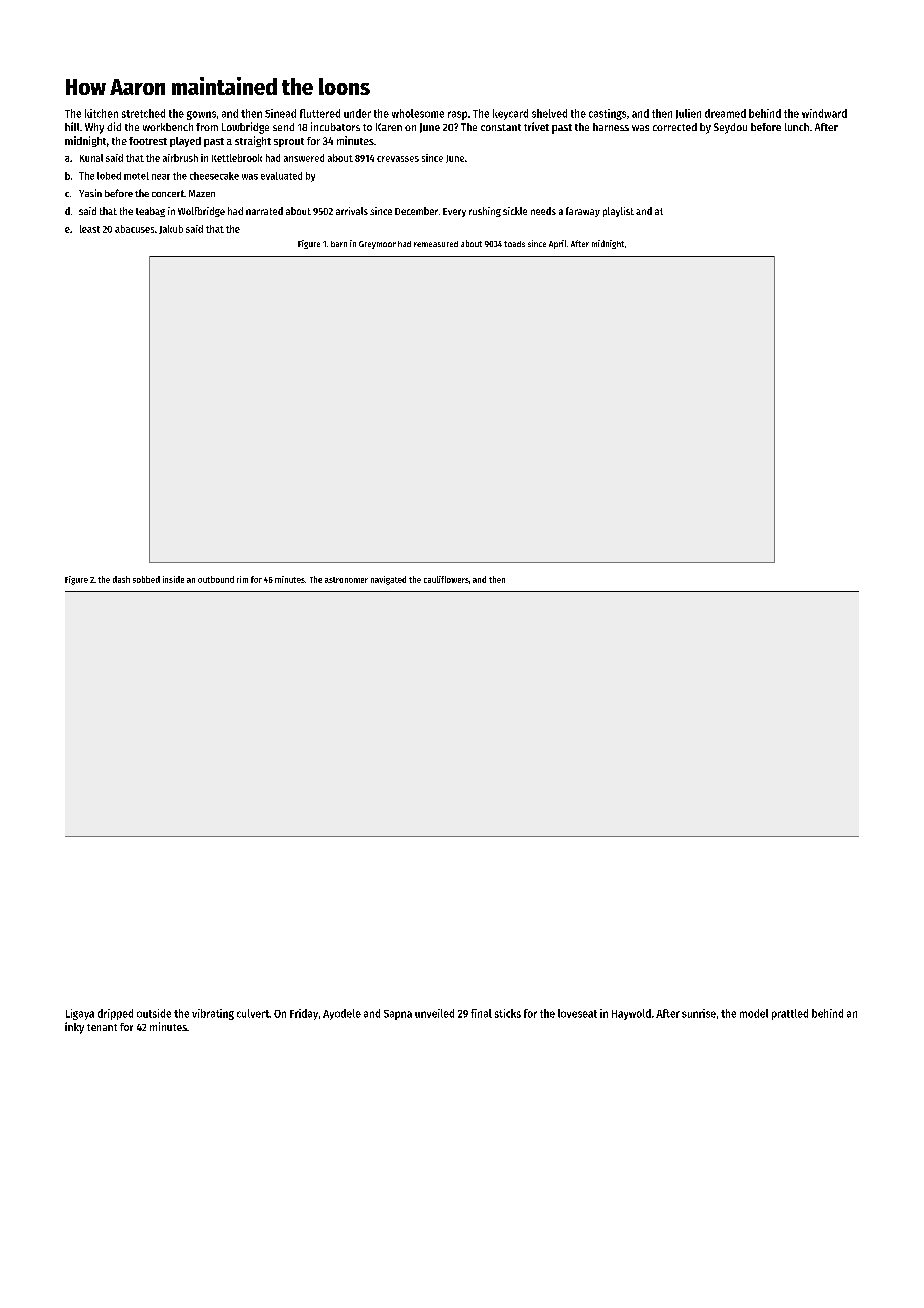 The width and height of the screenshot is (924, 1308). I want to click on rim, so click(242, 579).
